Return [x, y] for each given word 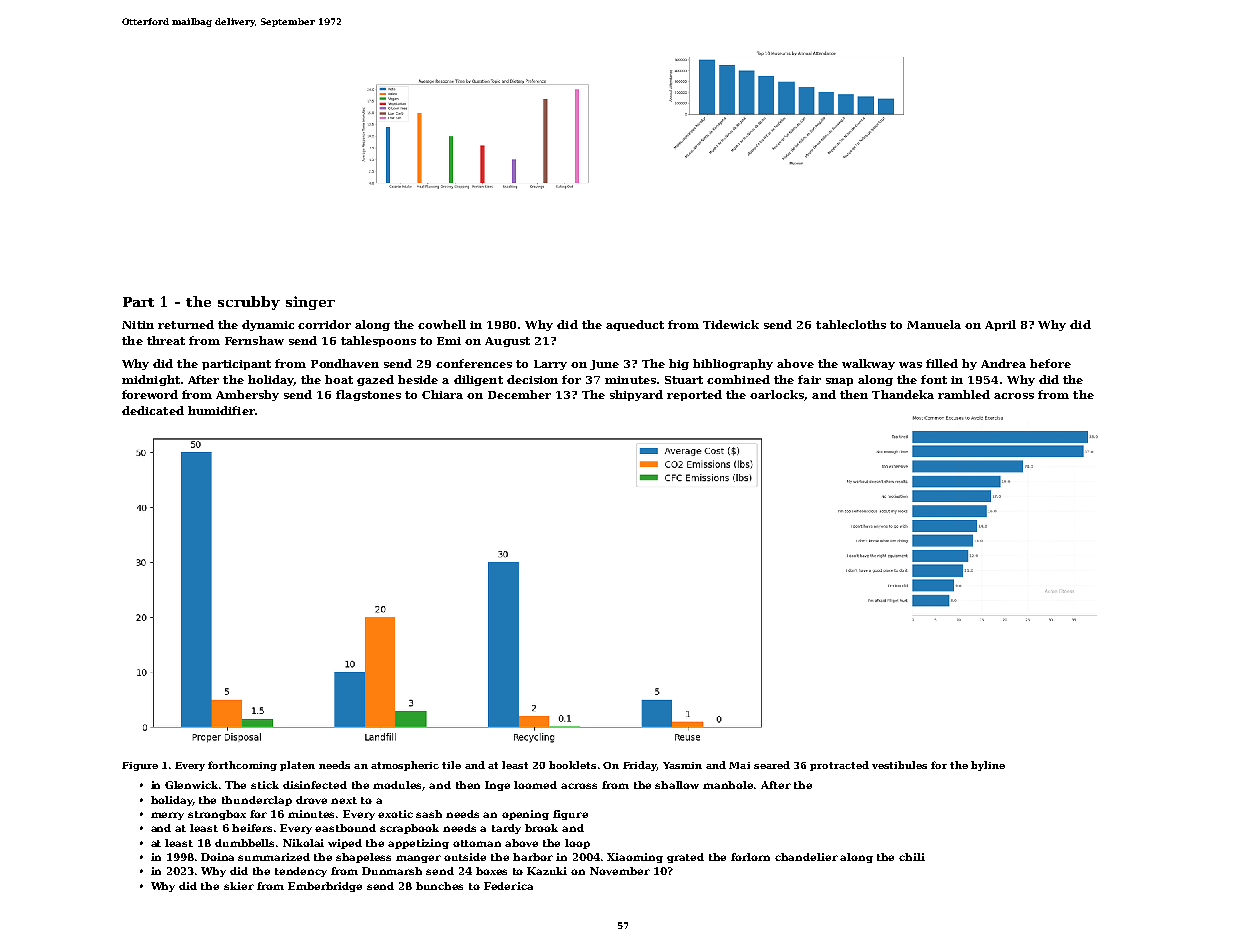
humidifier [221, 410]
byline [988, 766]
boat [339, 379]
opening [525, 815]
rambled [964, 394]
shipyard [636, 395]
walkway [868, 364]
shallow [677, 785]
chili [912, 857]
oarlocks [777, 394]
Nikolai [303, 843]
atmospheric [405, 766]
